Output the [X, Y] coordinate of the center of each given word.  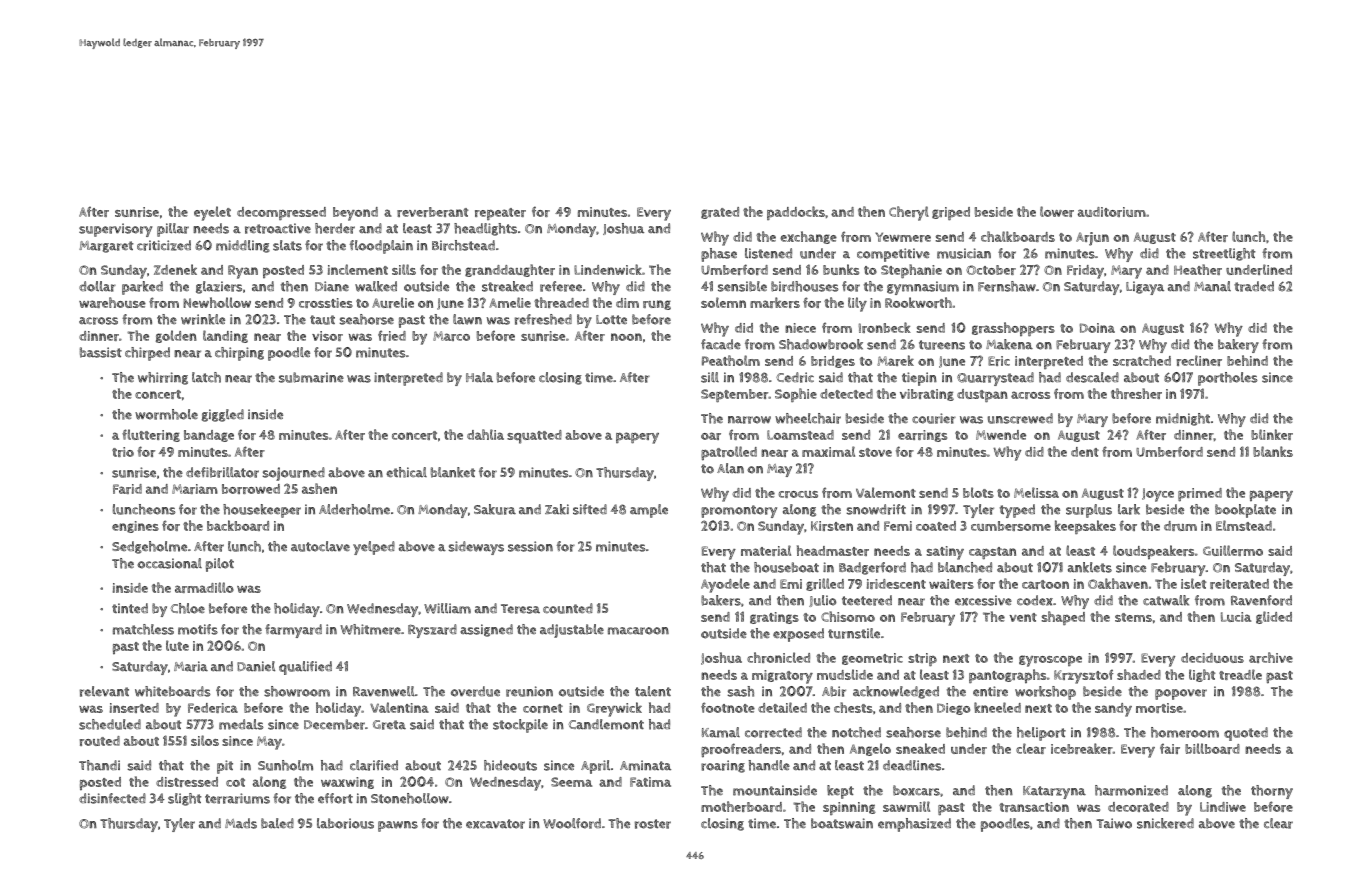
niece [800, 328]
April [595, 767]
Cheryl [909, 213]
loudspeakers [1153, 552]
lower [1057, 211]
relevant [104, 691]
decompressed [281, 213]
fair [1170, 748]
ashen [319, 488]
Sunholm [285, 765]
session [530, 546]
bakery [1238, 346]
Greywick [614, 709]
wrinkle [203, 319]
